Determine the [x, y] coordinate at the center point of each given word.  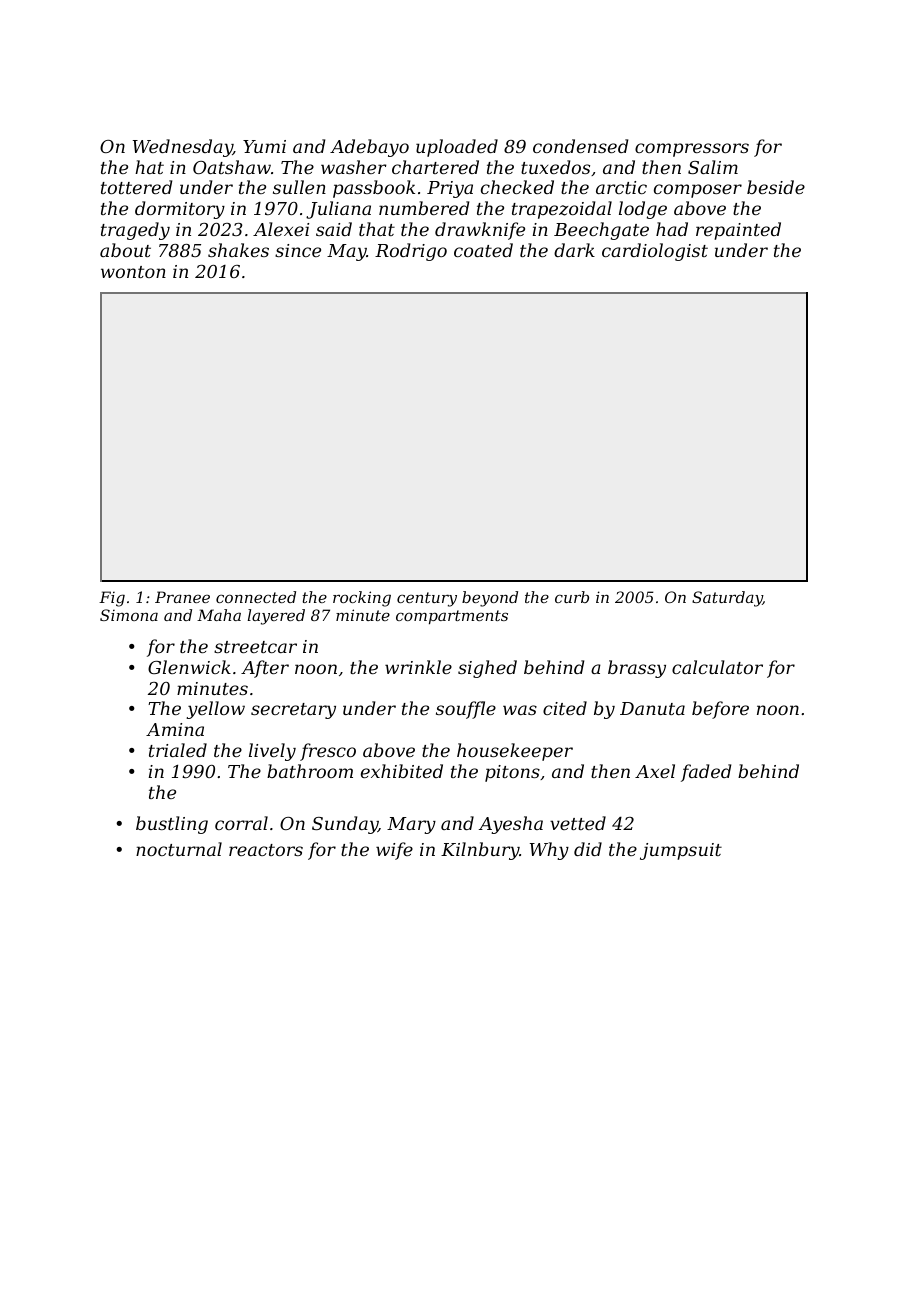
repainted [738, 231]
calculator [717, 667]
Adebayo [369, 148]
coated [483, 250]
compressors [692, 150]
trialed [178, 750]
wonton [133, 272]
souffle [466, 710]
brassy [637, 669]
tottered [136, 187]
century [427, 599]
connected [256, 597]
